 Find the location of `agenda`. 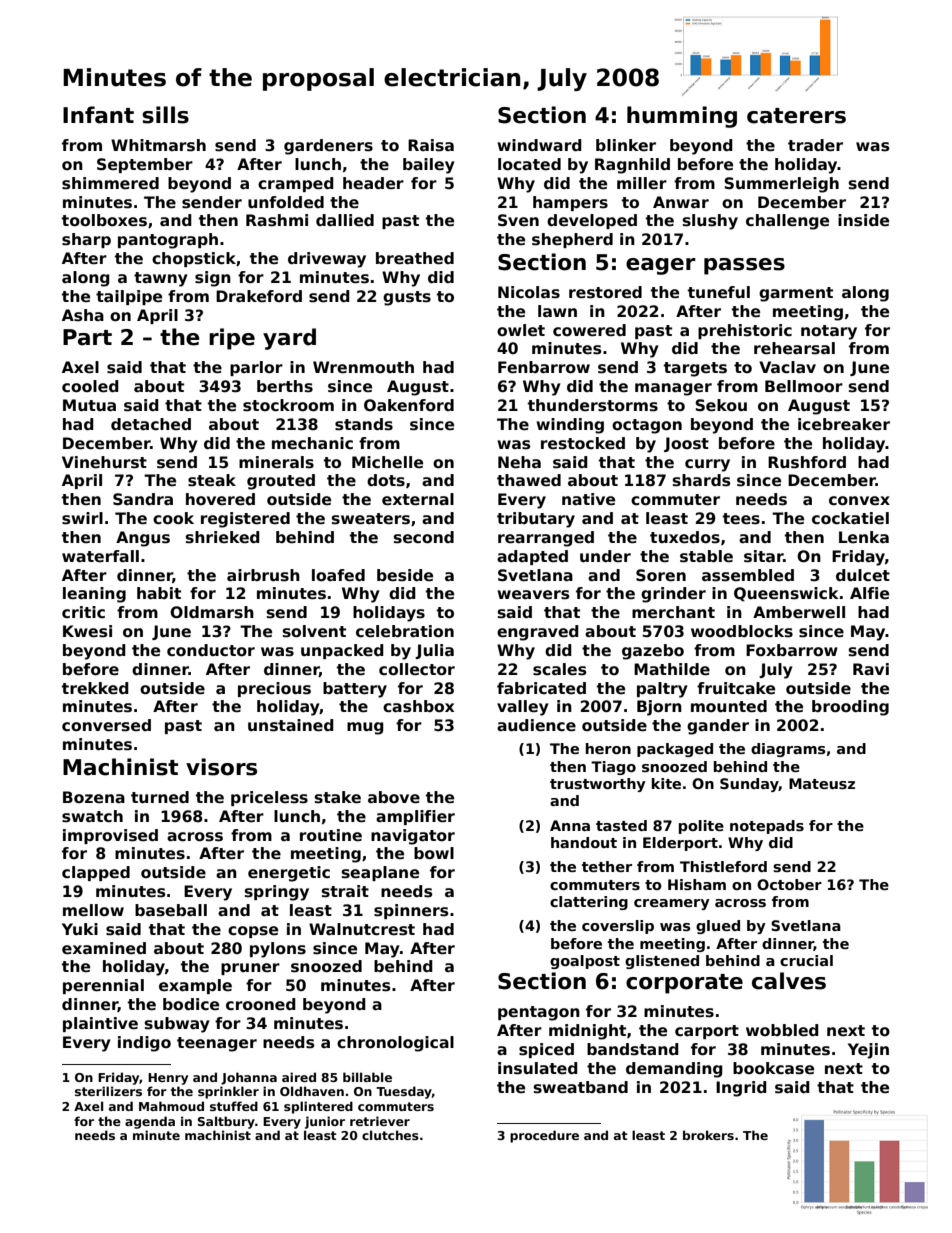

agenda is located at coordinates (150, 1122).
